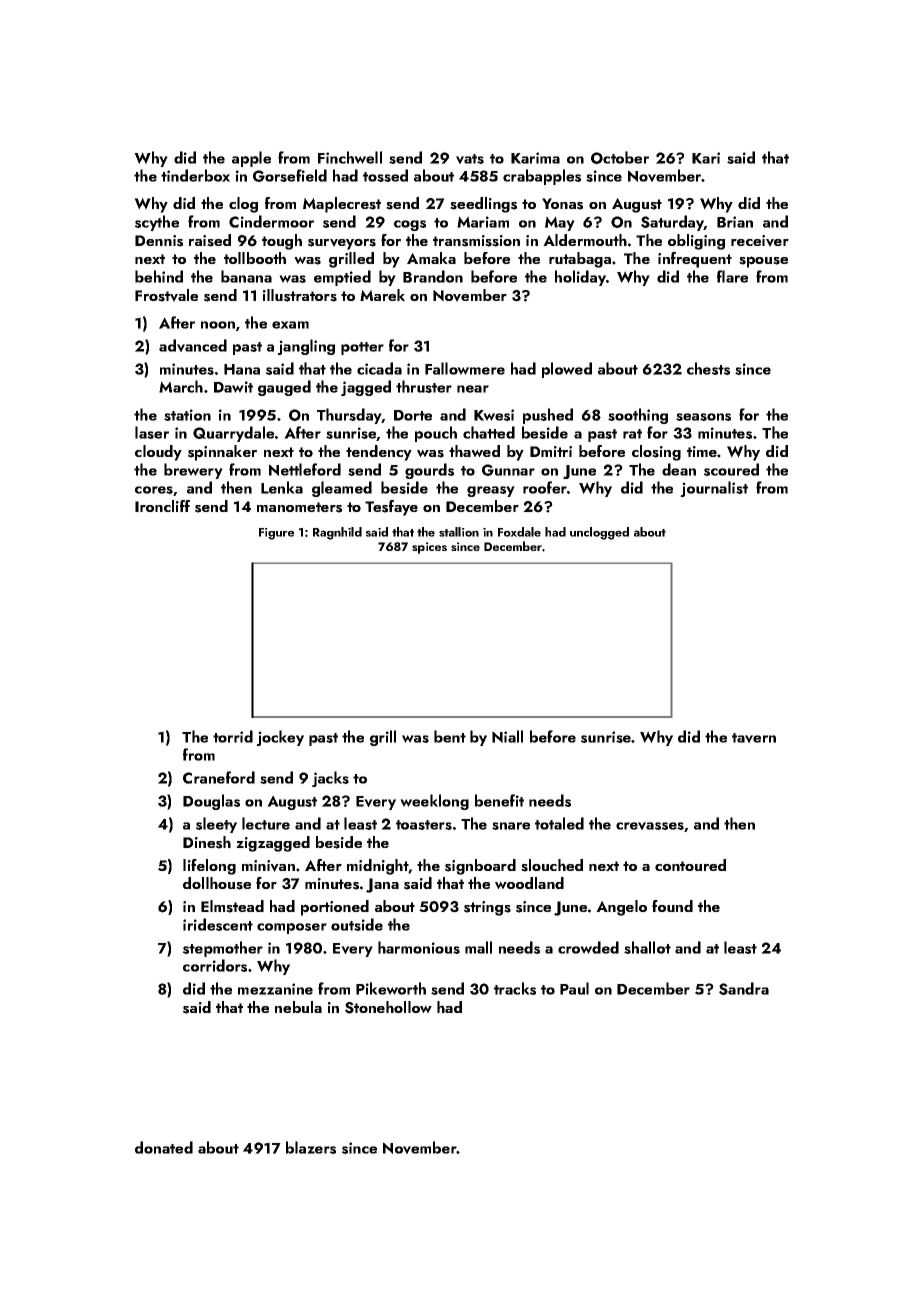 This page has width=924, height=1314. What do you see at coordinates (337, 533) in the page?
I see `Ragnhild` at bounding box center [337, 533].
